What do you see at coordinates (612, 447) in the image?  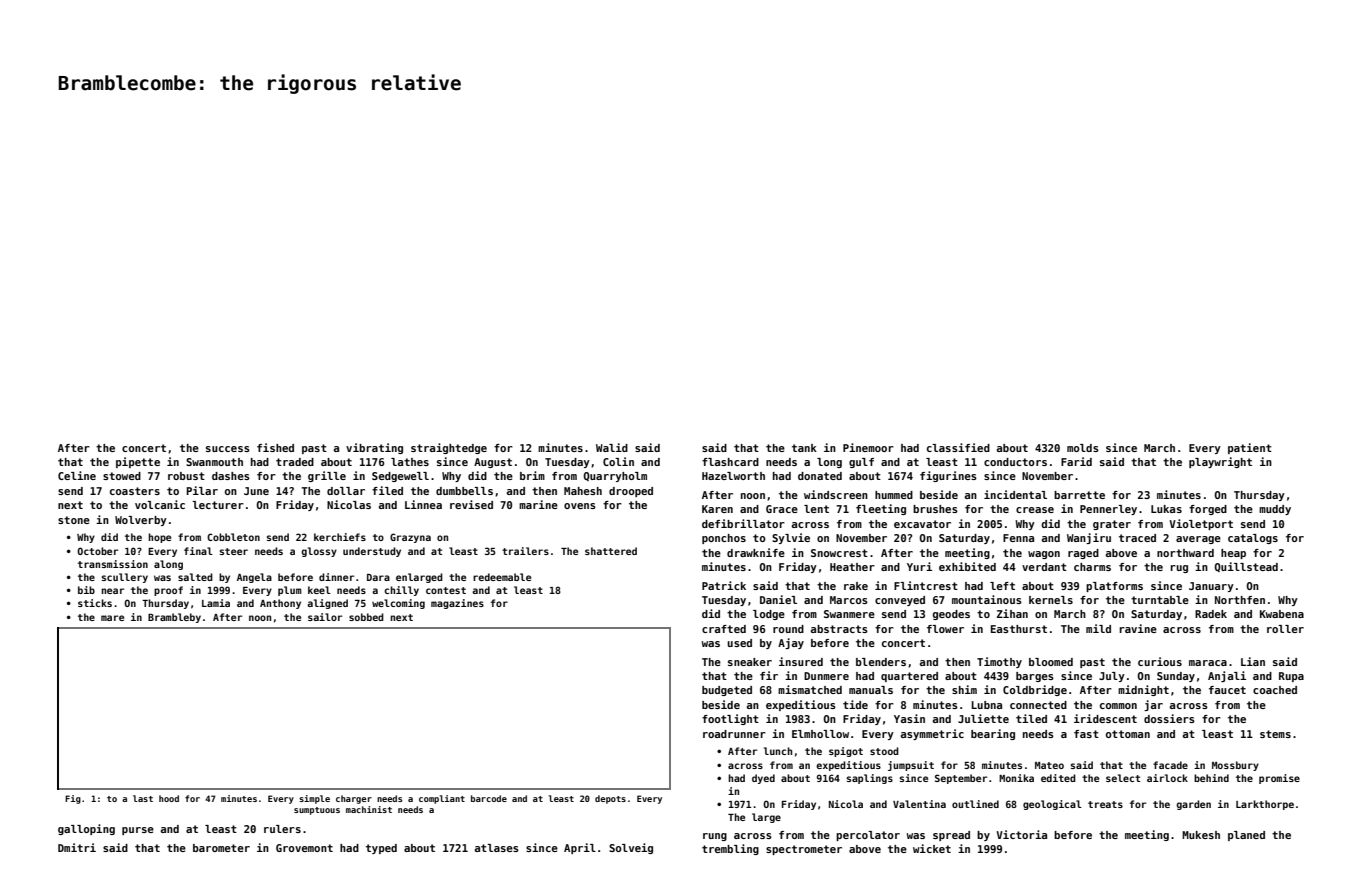 I see `Walid` at bounding box center [612, 447].
